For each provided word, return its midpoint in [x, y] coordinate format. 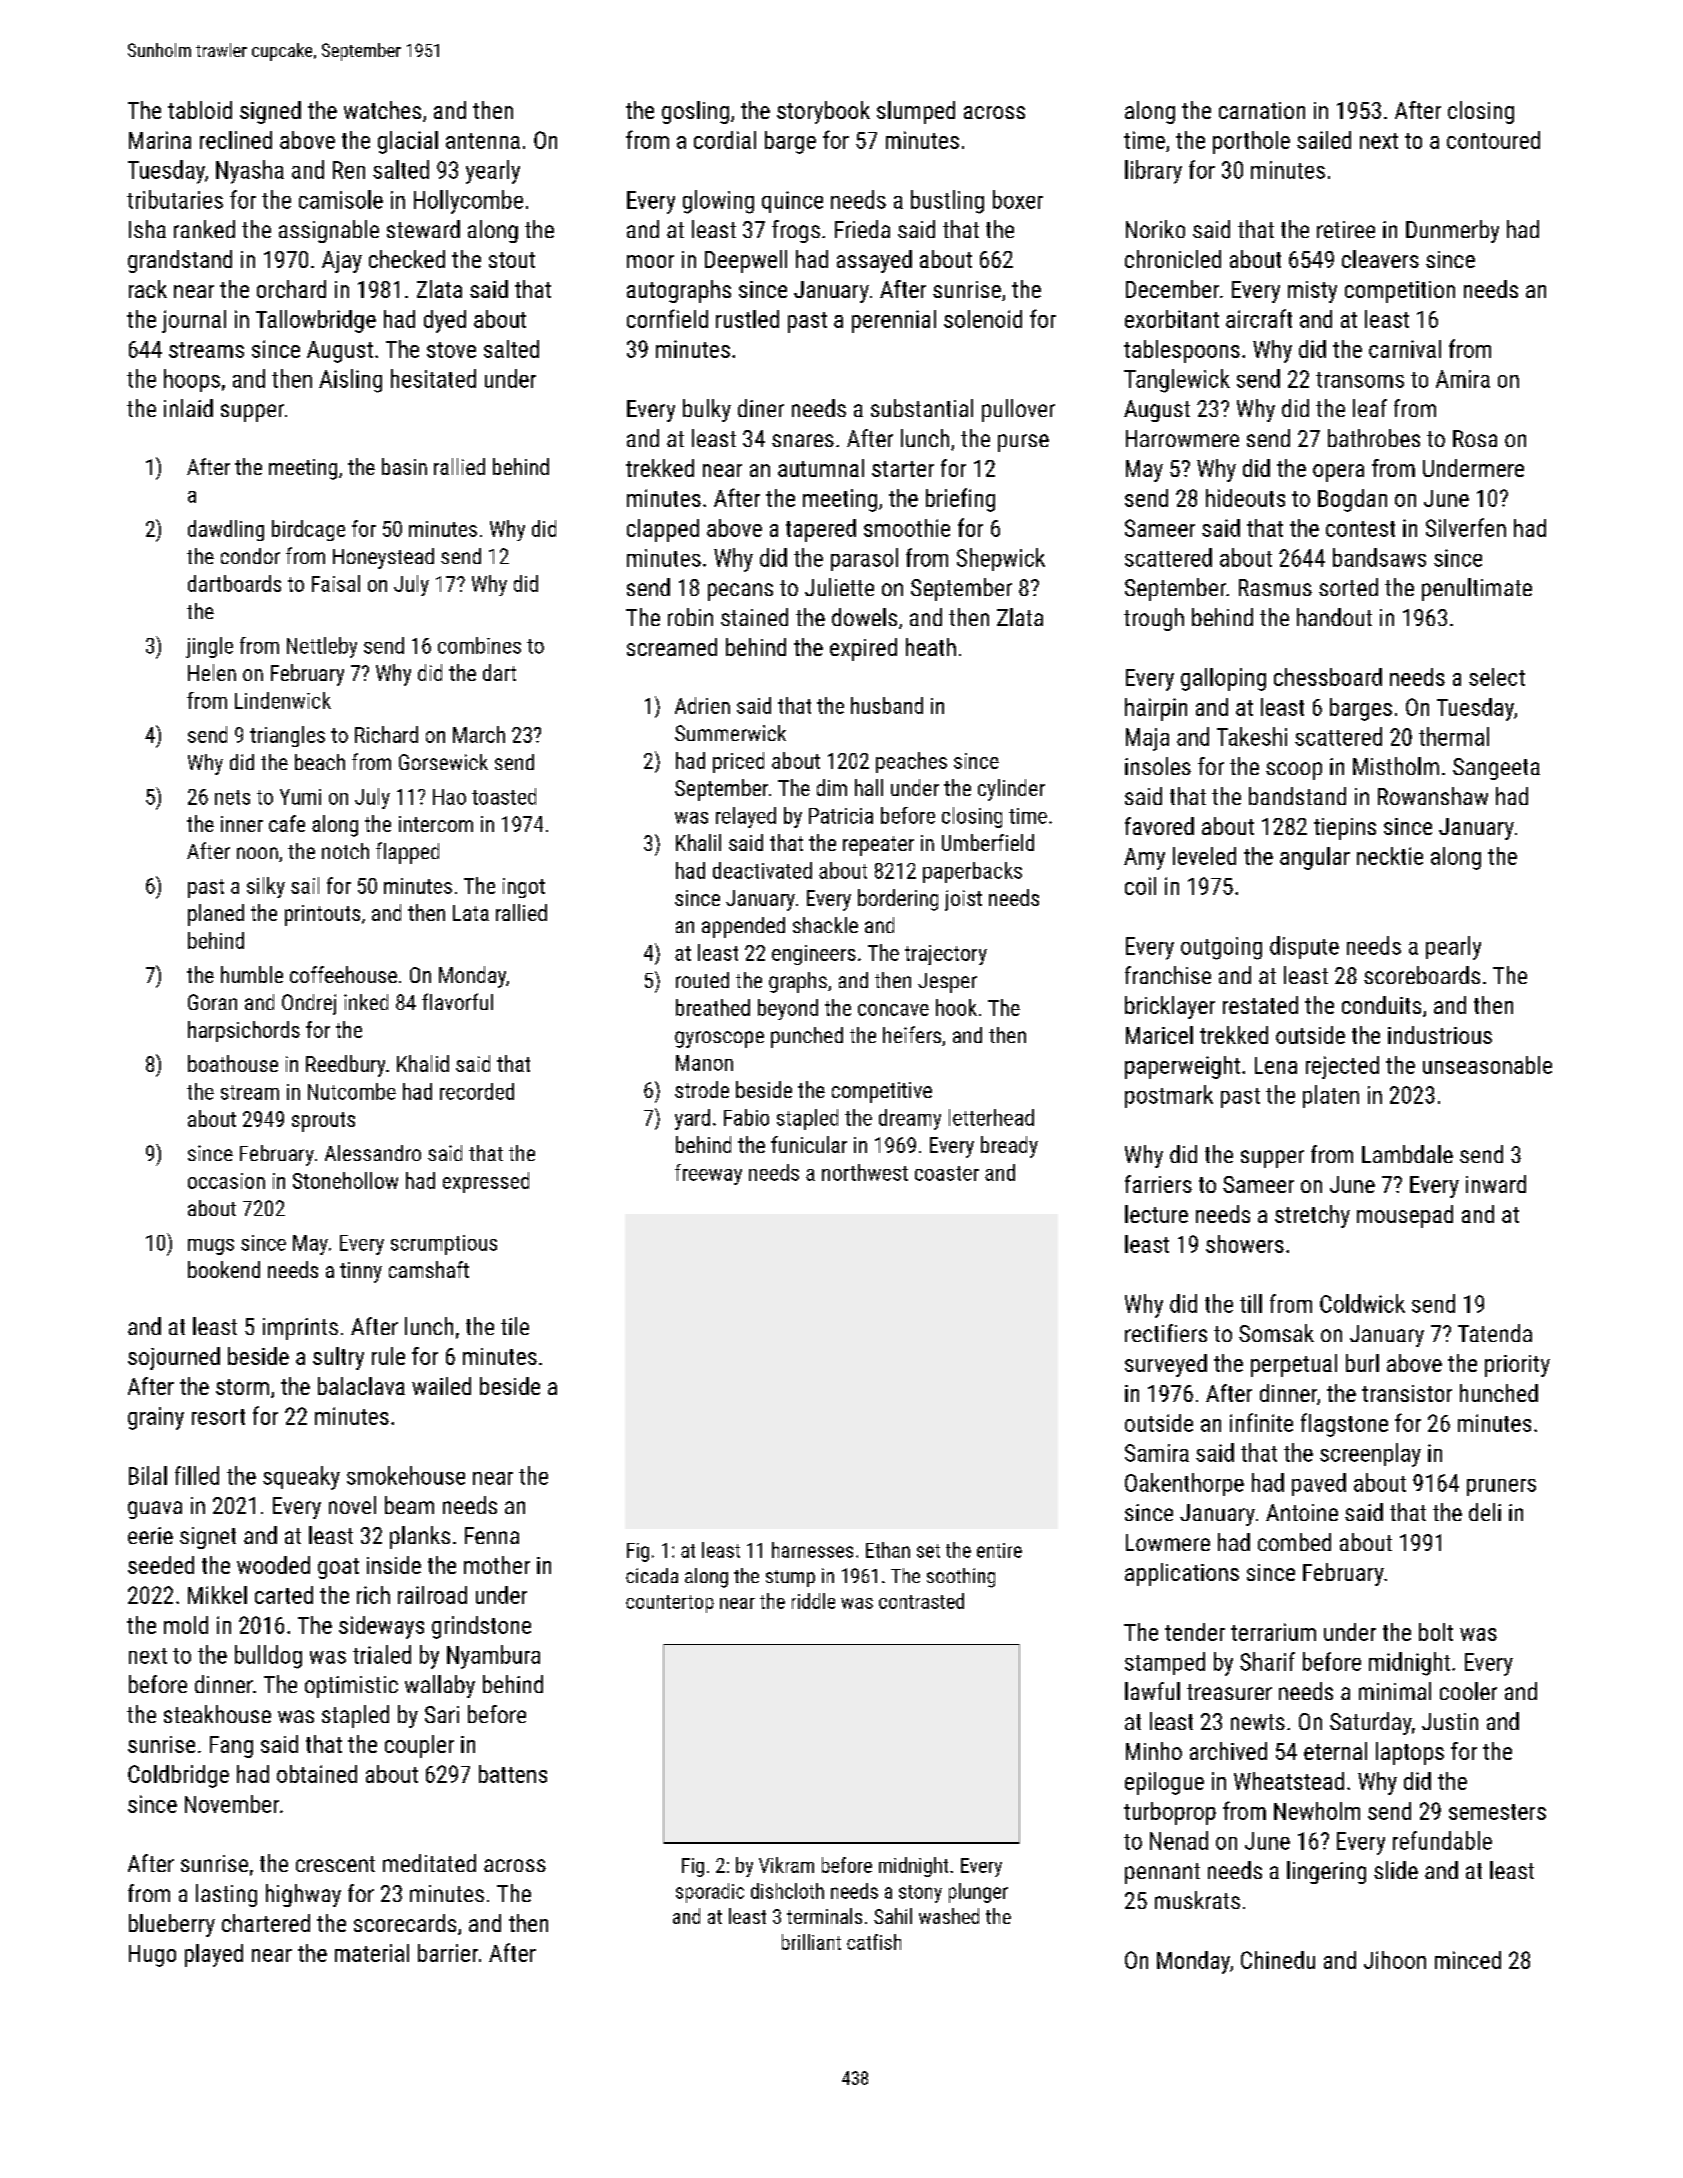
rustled [747, 319]
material [372, 1953]
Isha [147, 229]
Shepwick [1001, 559]
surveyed [1166, 1365]
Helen [212, 672]
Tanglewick [1177, 381]
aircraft [1259, 318]
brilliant [811, 1942]
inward [1496, 1184]
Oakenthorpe [1184, 1484]
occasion [226, 1181]
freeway [708, 1174]
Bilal [148, 1475]
